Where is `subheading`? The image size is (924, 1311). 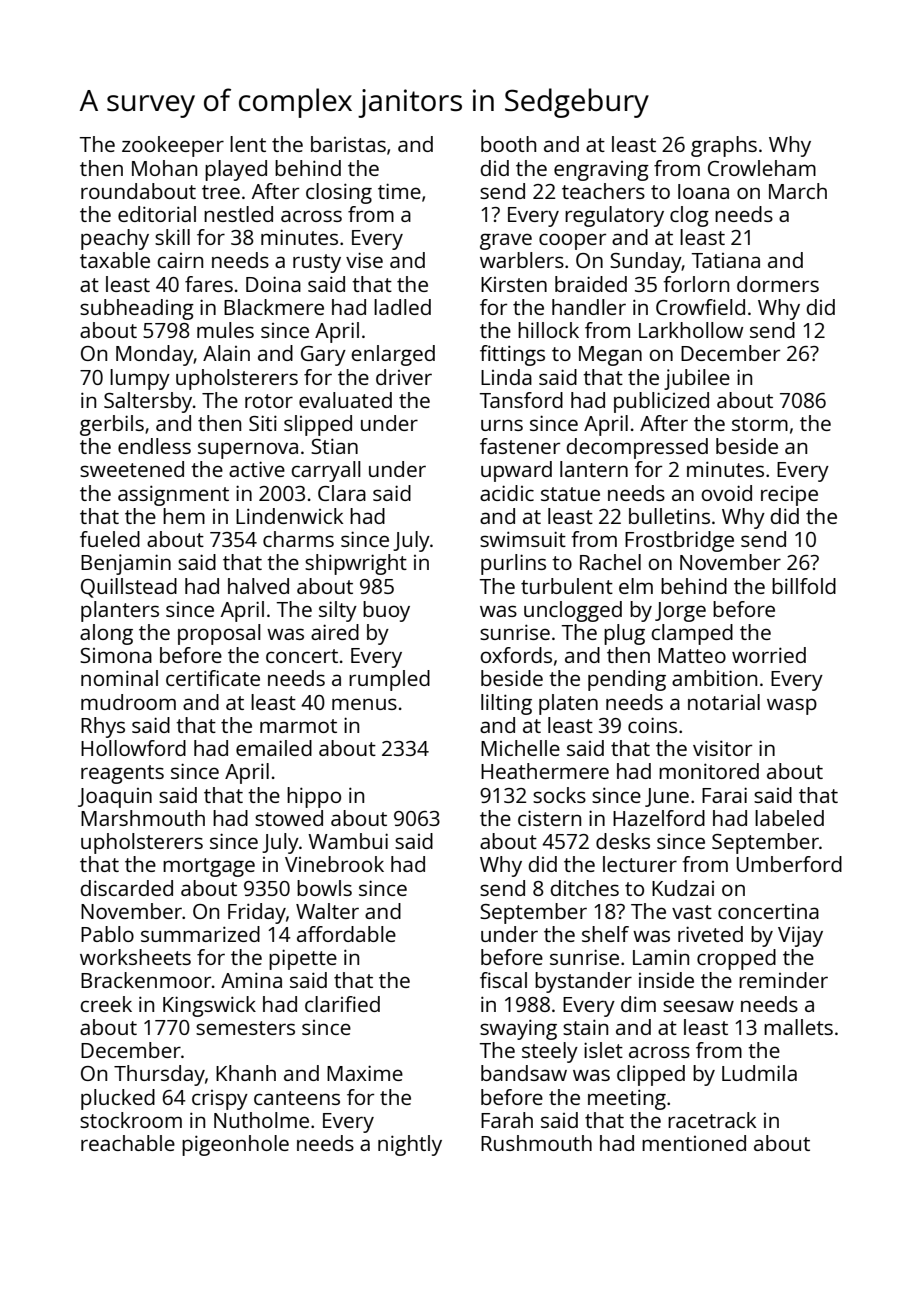
subheading is located at coordinates (137, 309).
